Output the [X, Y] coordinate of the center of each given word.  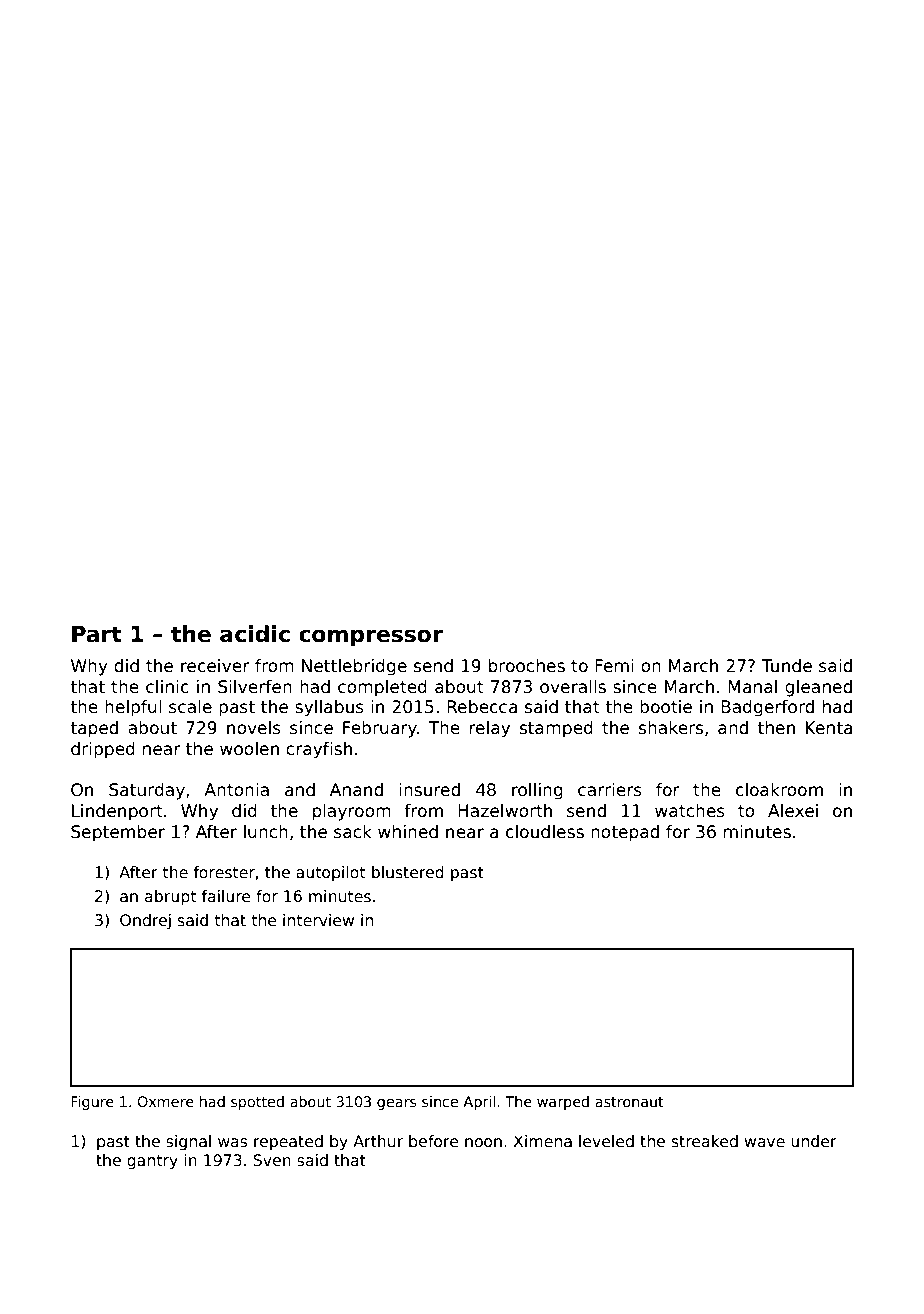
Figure [92, 1103]
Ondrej [145, 921]
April [479, 1103]
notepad [625, 833]
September [118, 833]
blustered [408, 872]
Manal [752, 687]
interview [318, 920]
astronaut [629, 1102]
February [380, 729]
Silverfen [255, 687]
